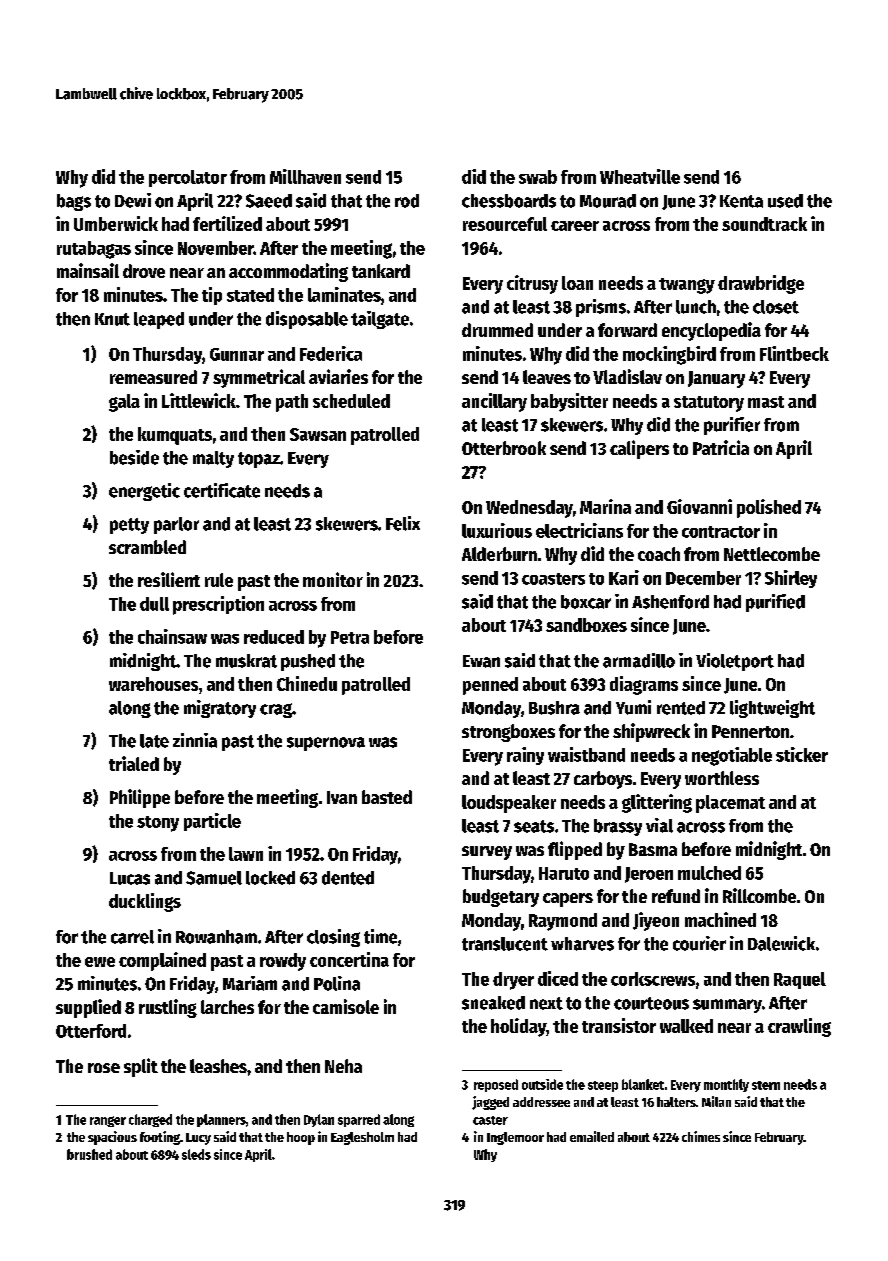 Image resolution: width=888 pixels, height=1261 pixels. What do you see at coordinates (640, 176) in the screenshot?
I see `Wheatville` at bounding box center [640, 176].
